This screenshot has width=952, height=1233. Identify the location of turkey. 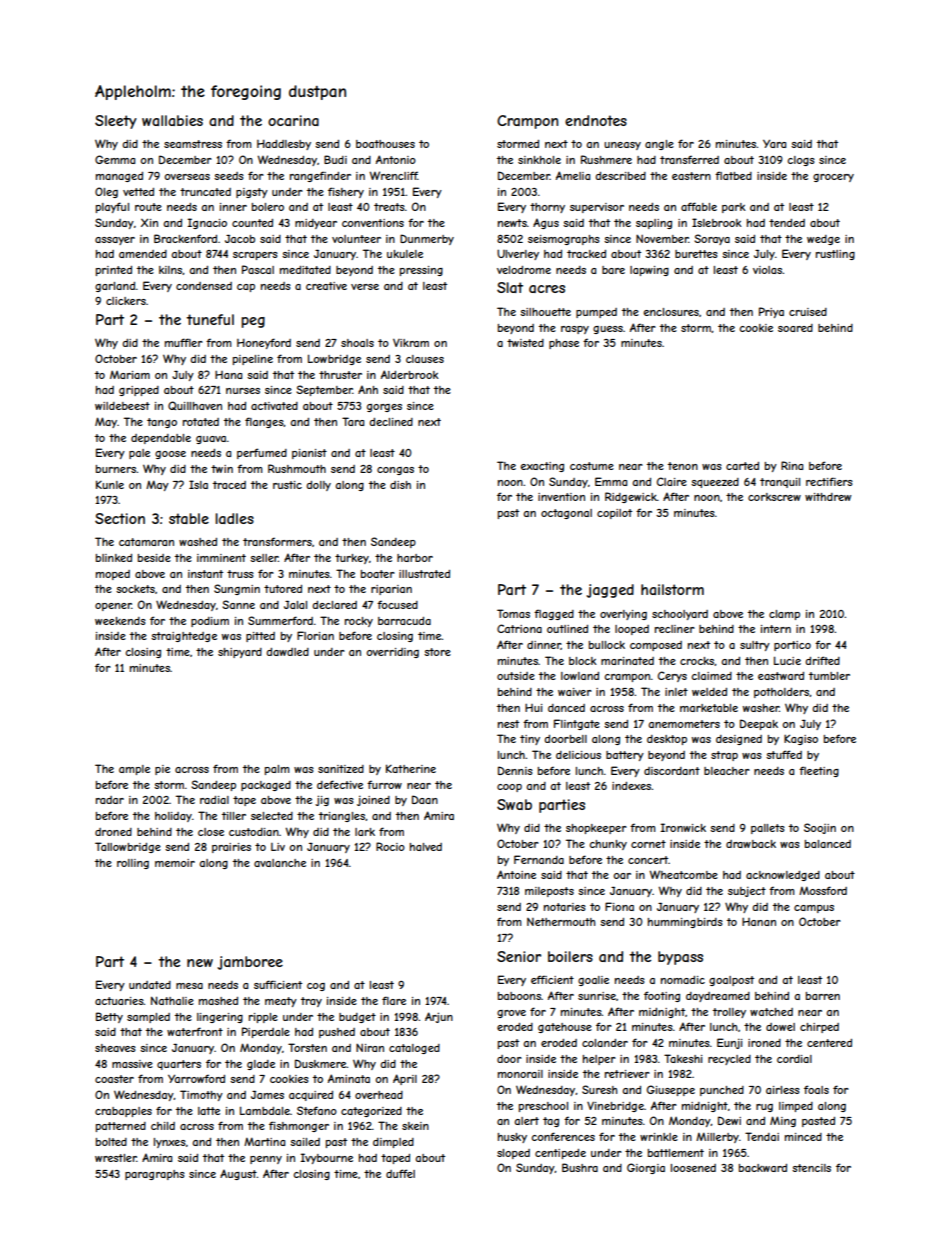
(352, 559).
